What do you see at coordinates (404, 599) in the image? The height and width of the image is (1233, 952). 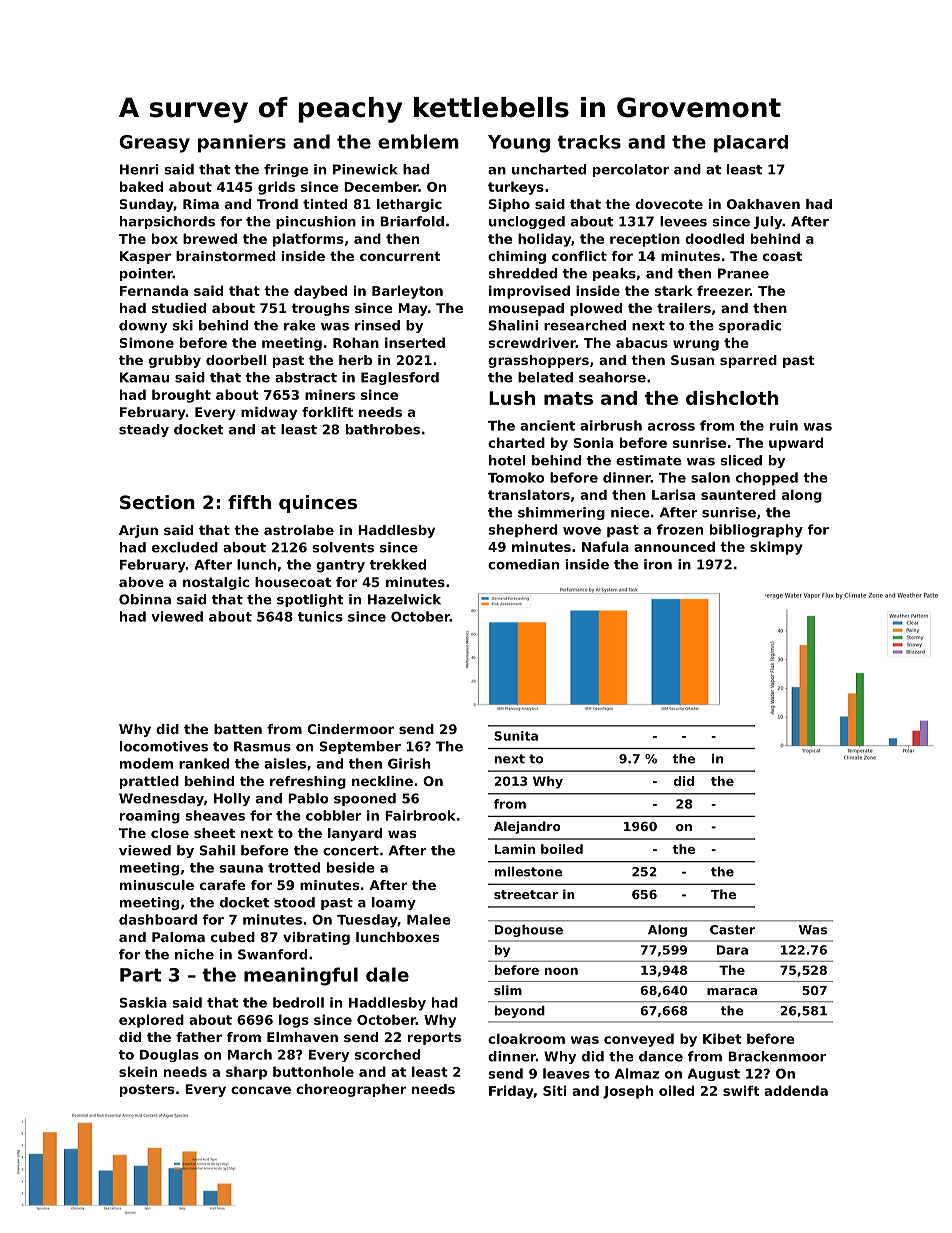 I see `Hazelwick` at bounding box center [404, 599].
